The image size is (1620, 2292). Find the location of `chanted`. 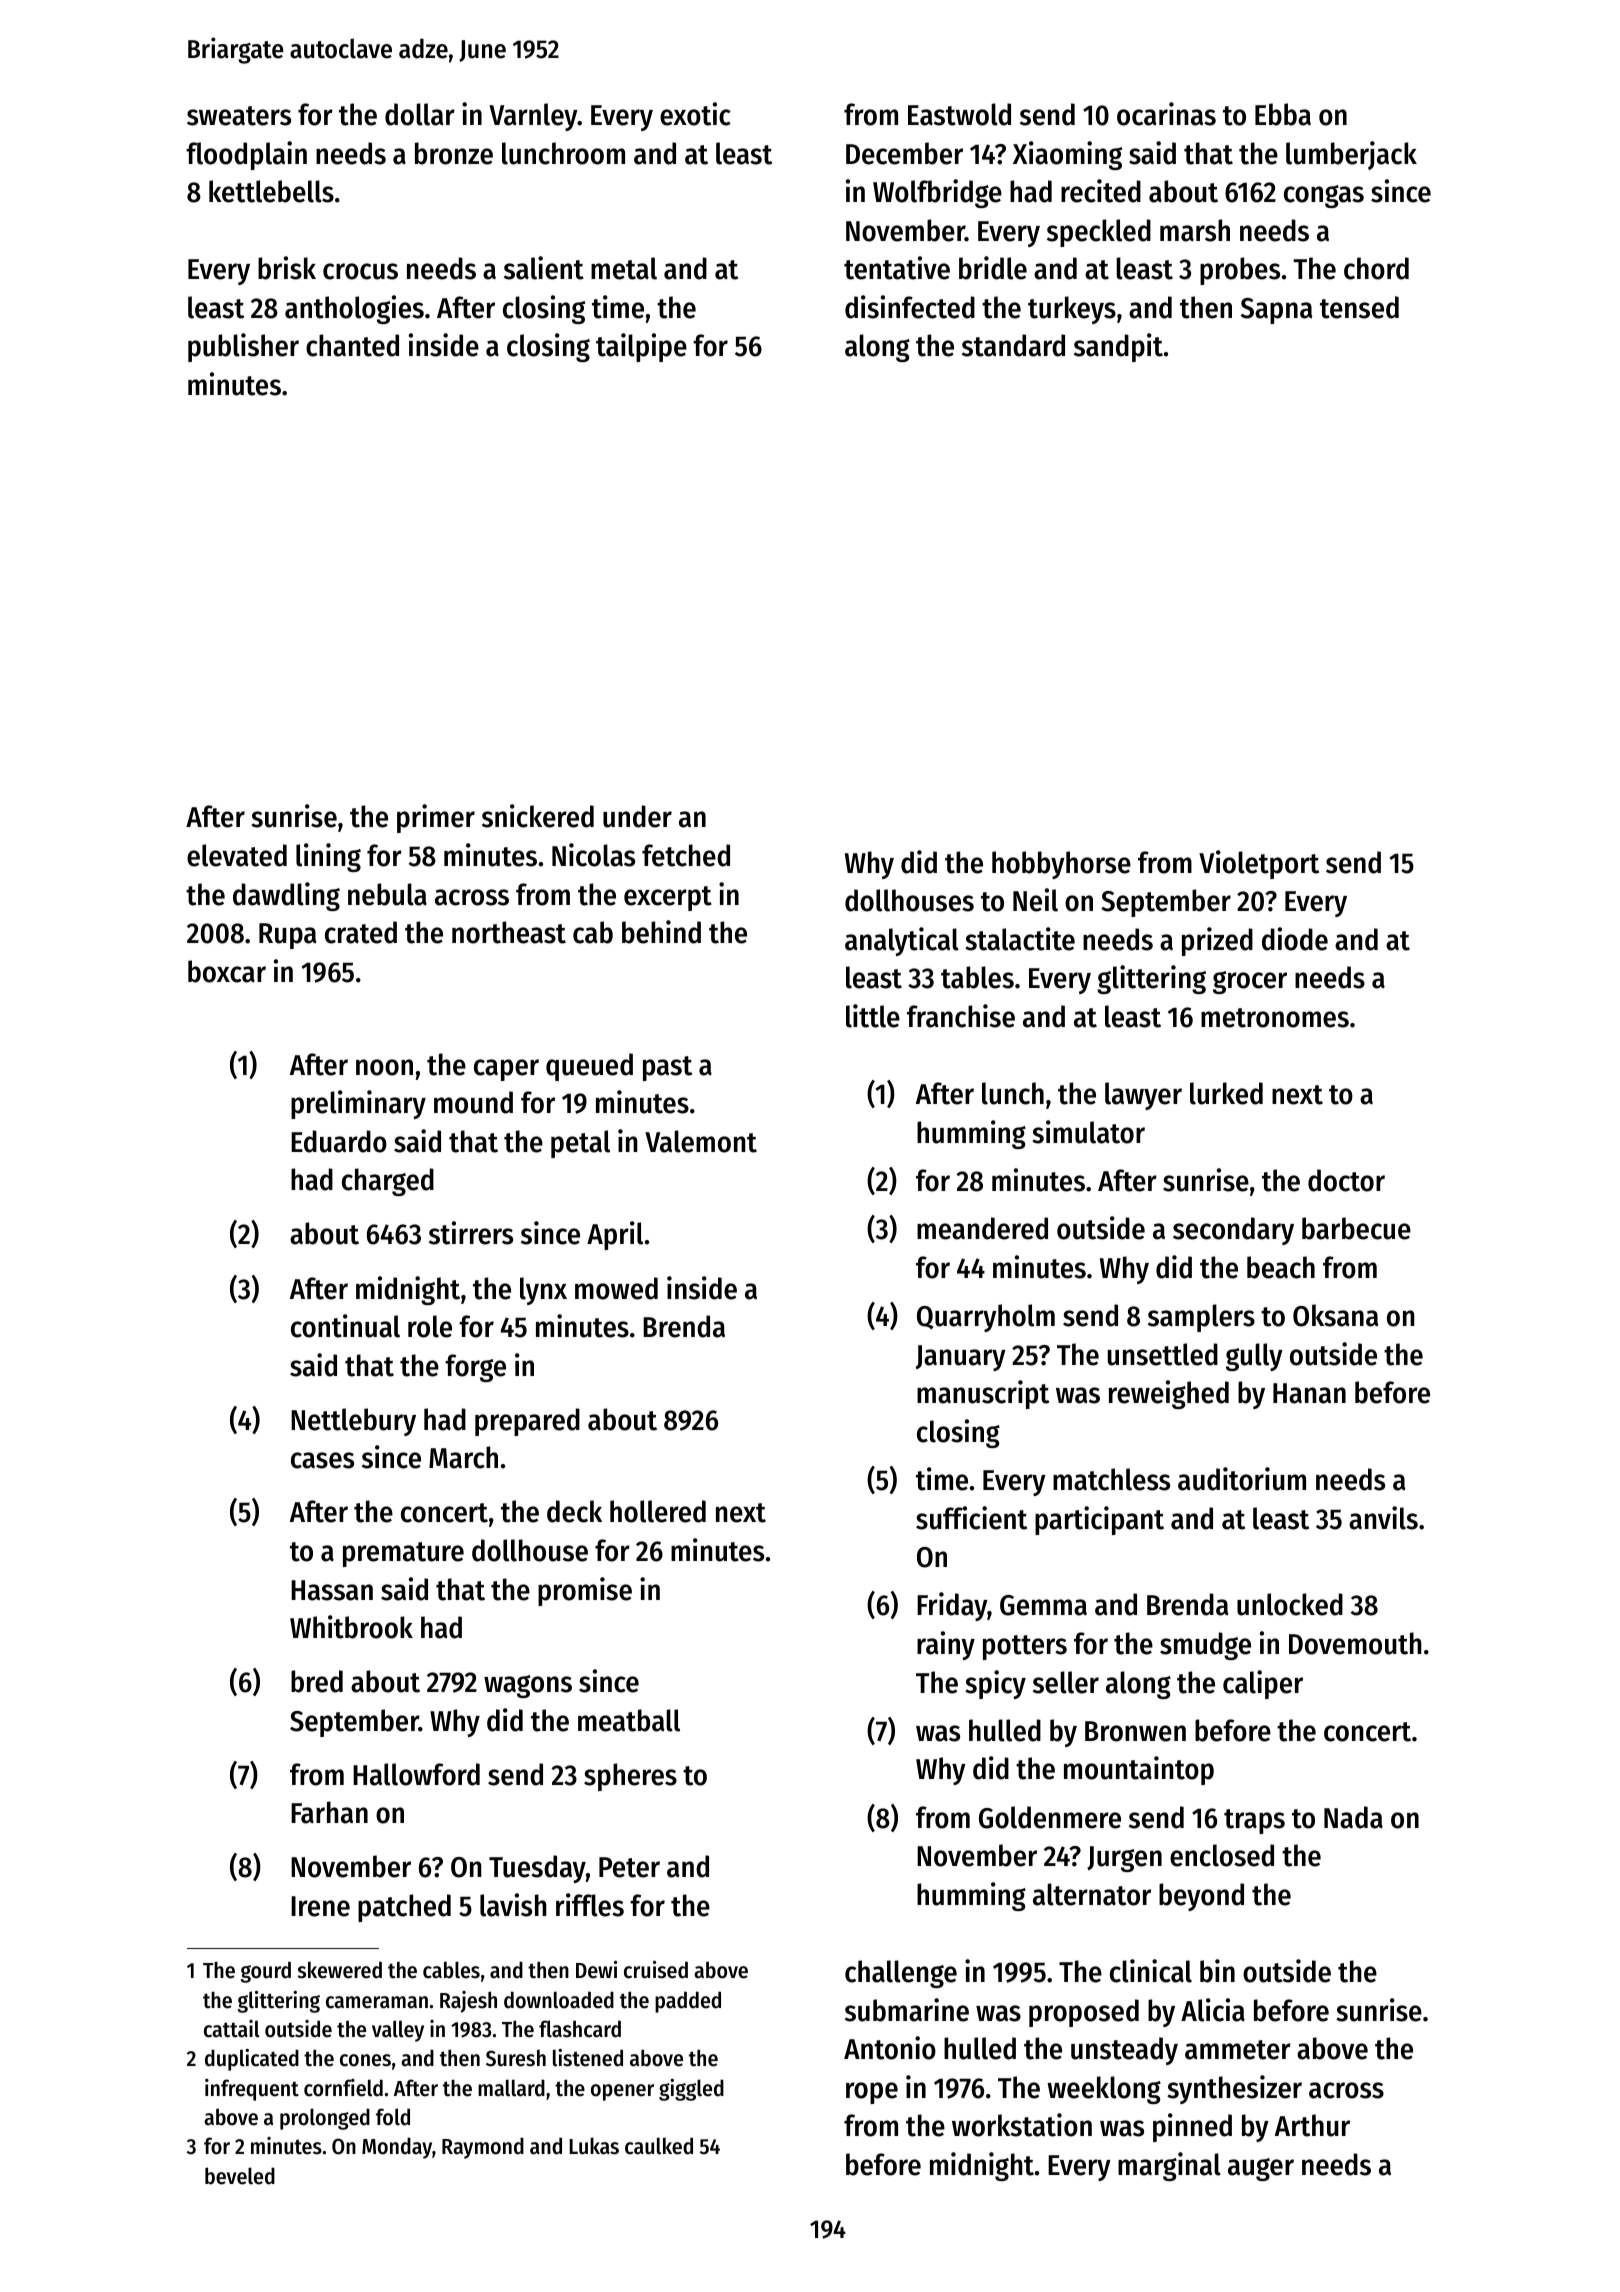

chanted is located at coordinates (352, 345).
